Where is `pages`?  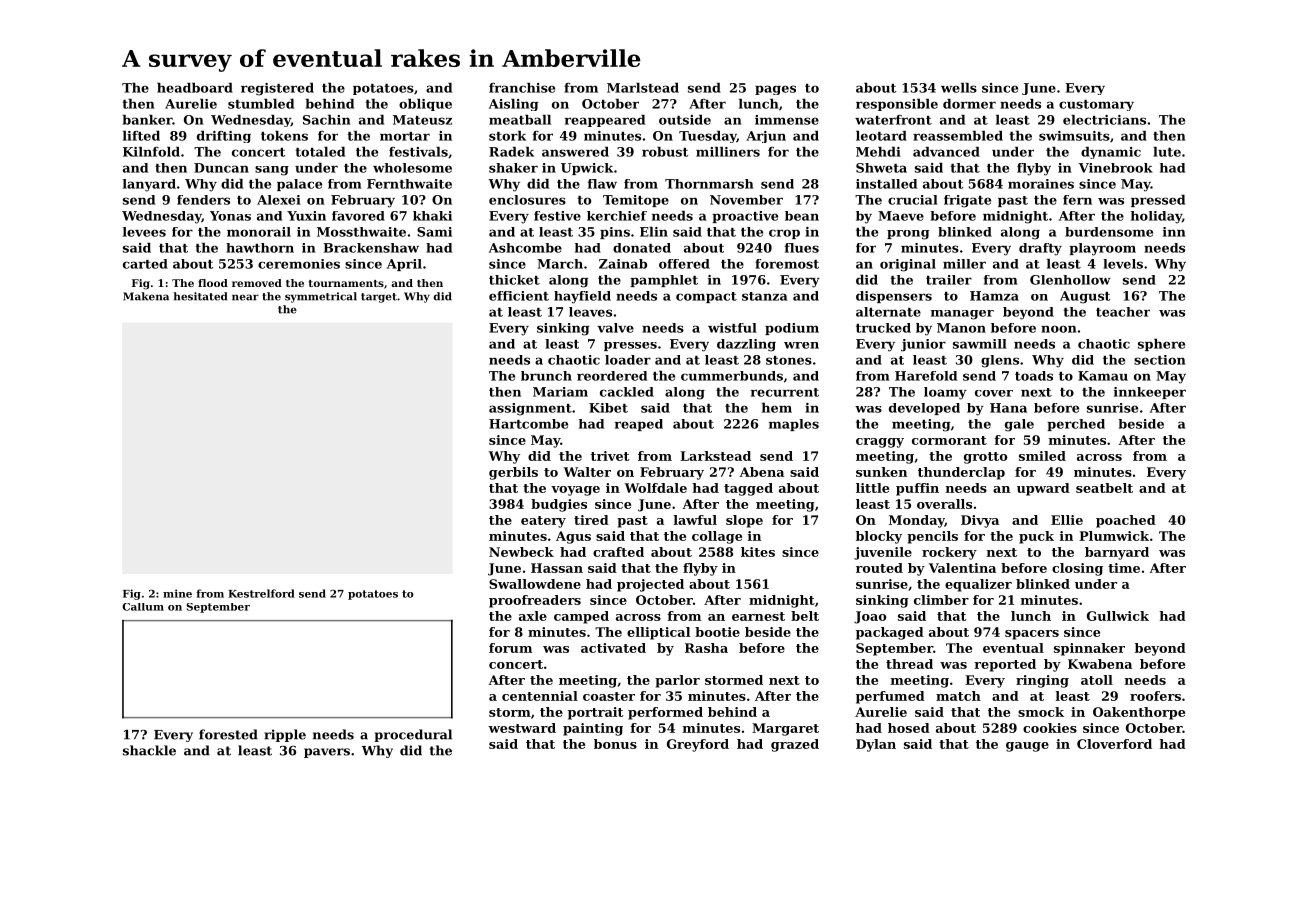 pages is located at coordinates (775, 90).
